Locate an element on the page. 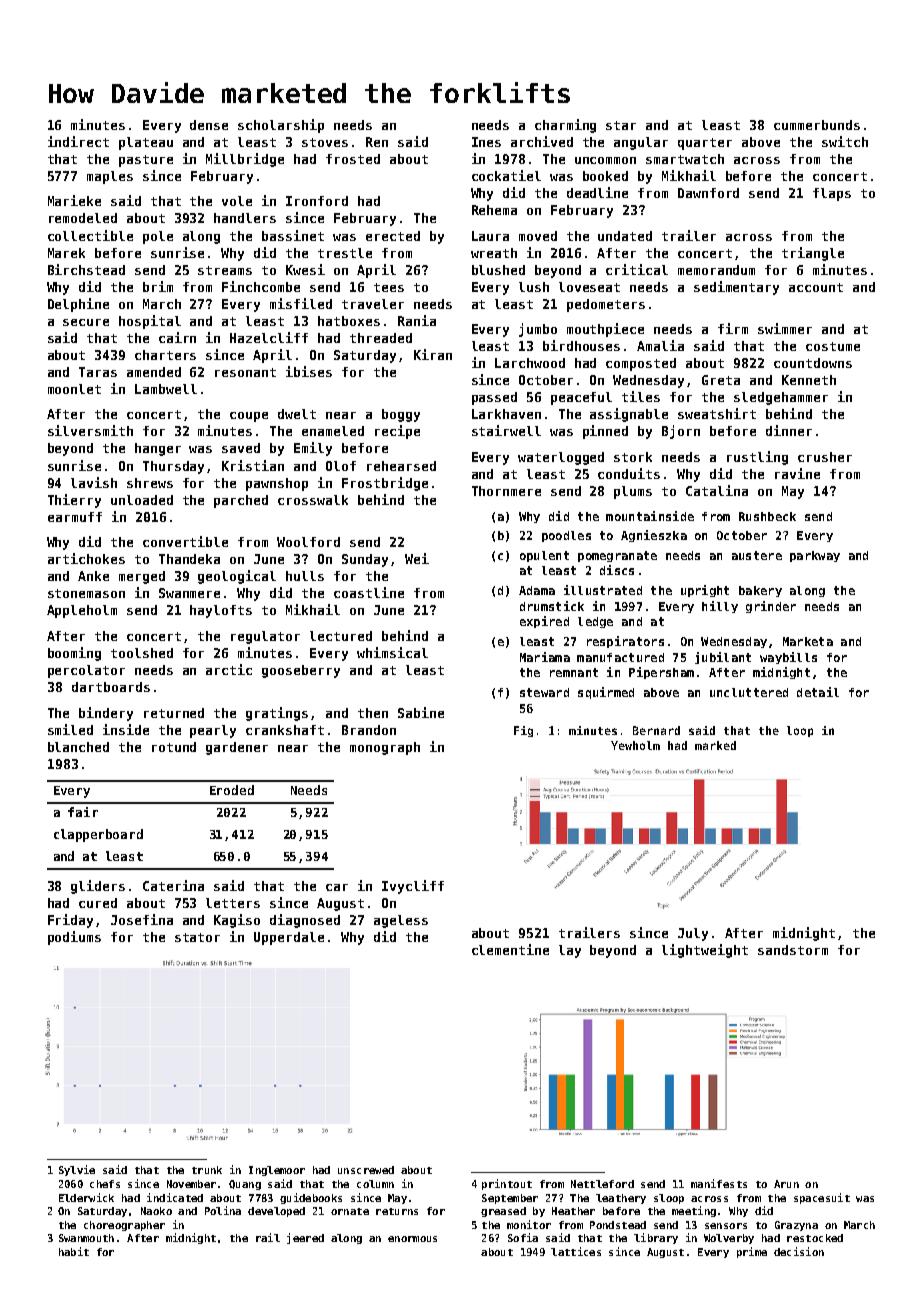 This page has width=924, height=1308. pole is located at coordinates (158, 237).
